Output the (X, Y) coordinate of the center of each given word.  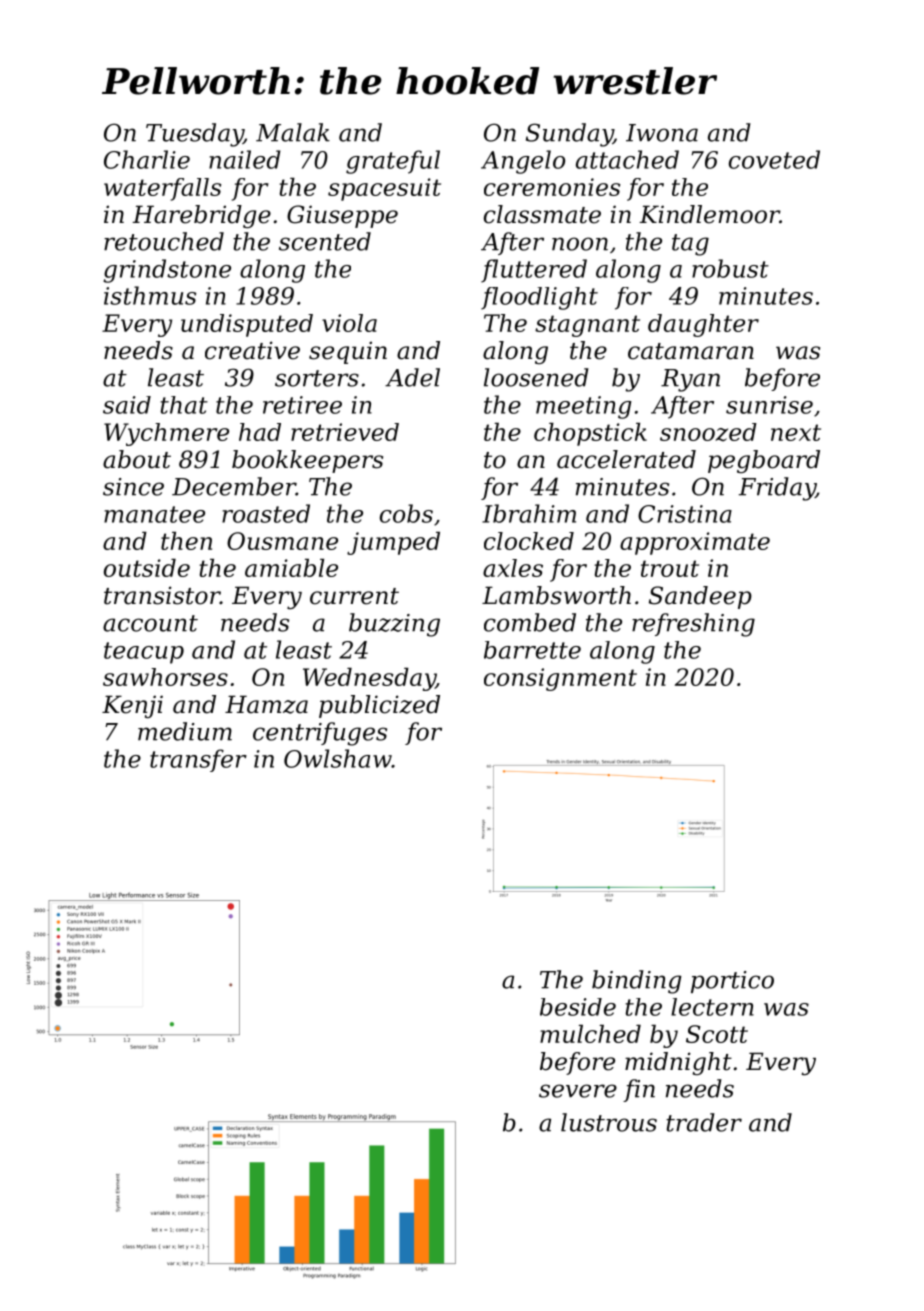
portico (732, 982)
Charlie (147, 159)
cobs (406, 513)
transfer (198, 760)
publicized (379, 706)
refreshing (693, 625)
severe (578, 1091)
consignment (560, 679)
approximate (695, 543)
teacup (144, 653)
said (127, 405)
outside (147, 568)
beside (578, 1007)
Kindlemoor (709, 214)
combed (530, 622)
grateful (393, 162)
